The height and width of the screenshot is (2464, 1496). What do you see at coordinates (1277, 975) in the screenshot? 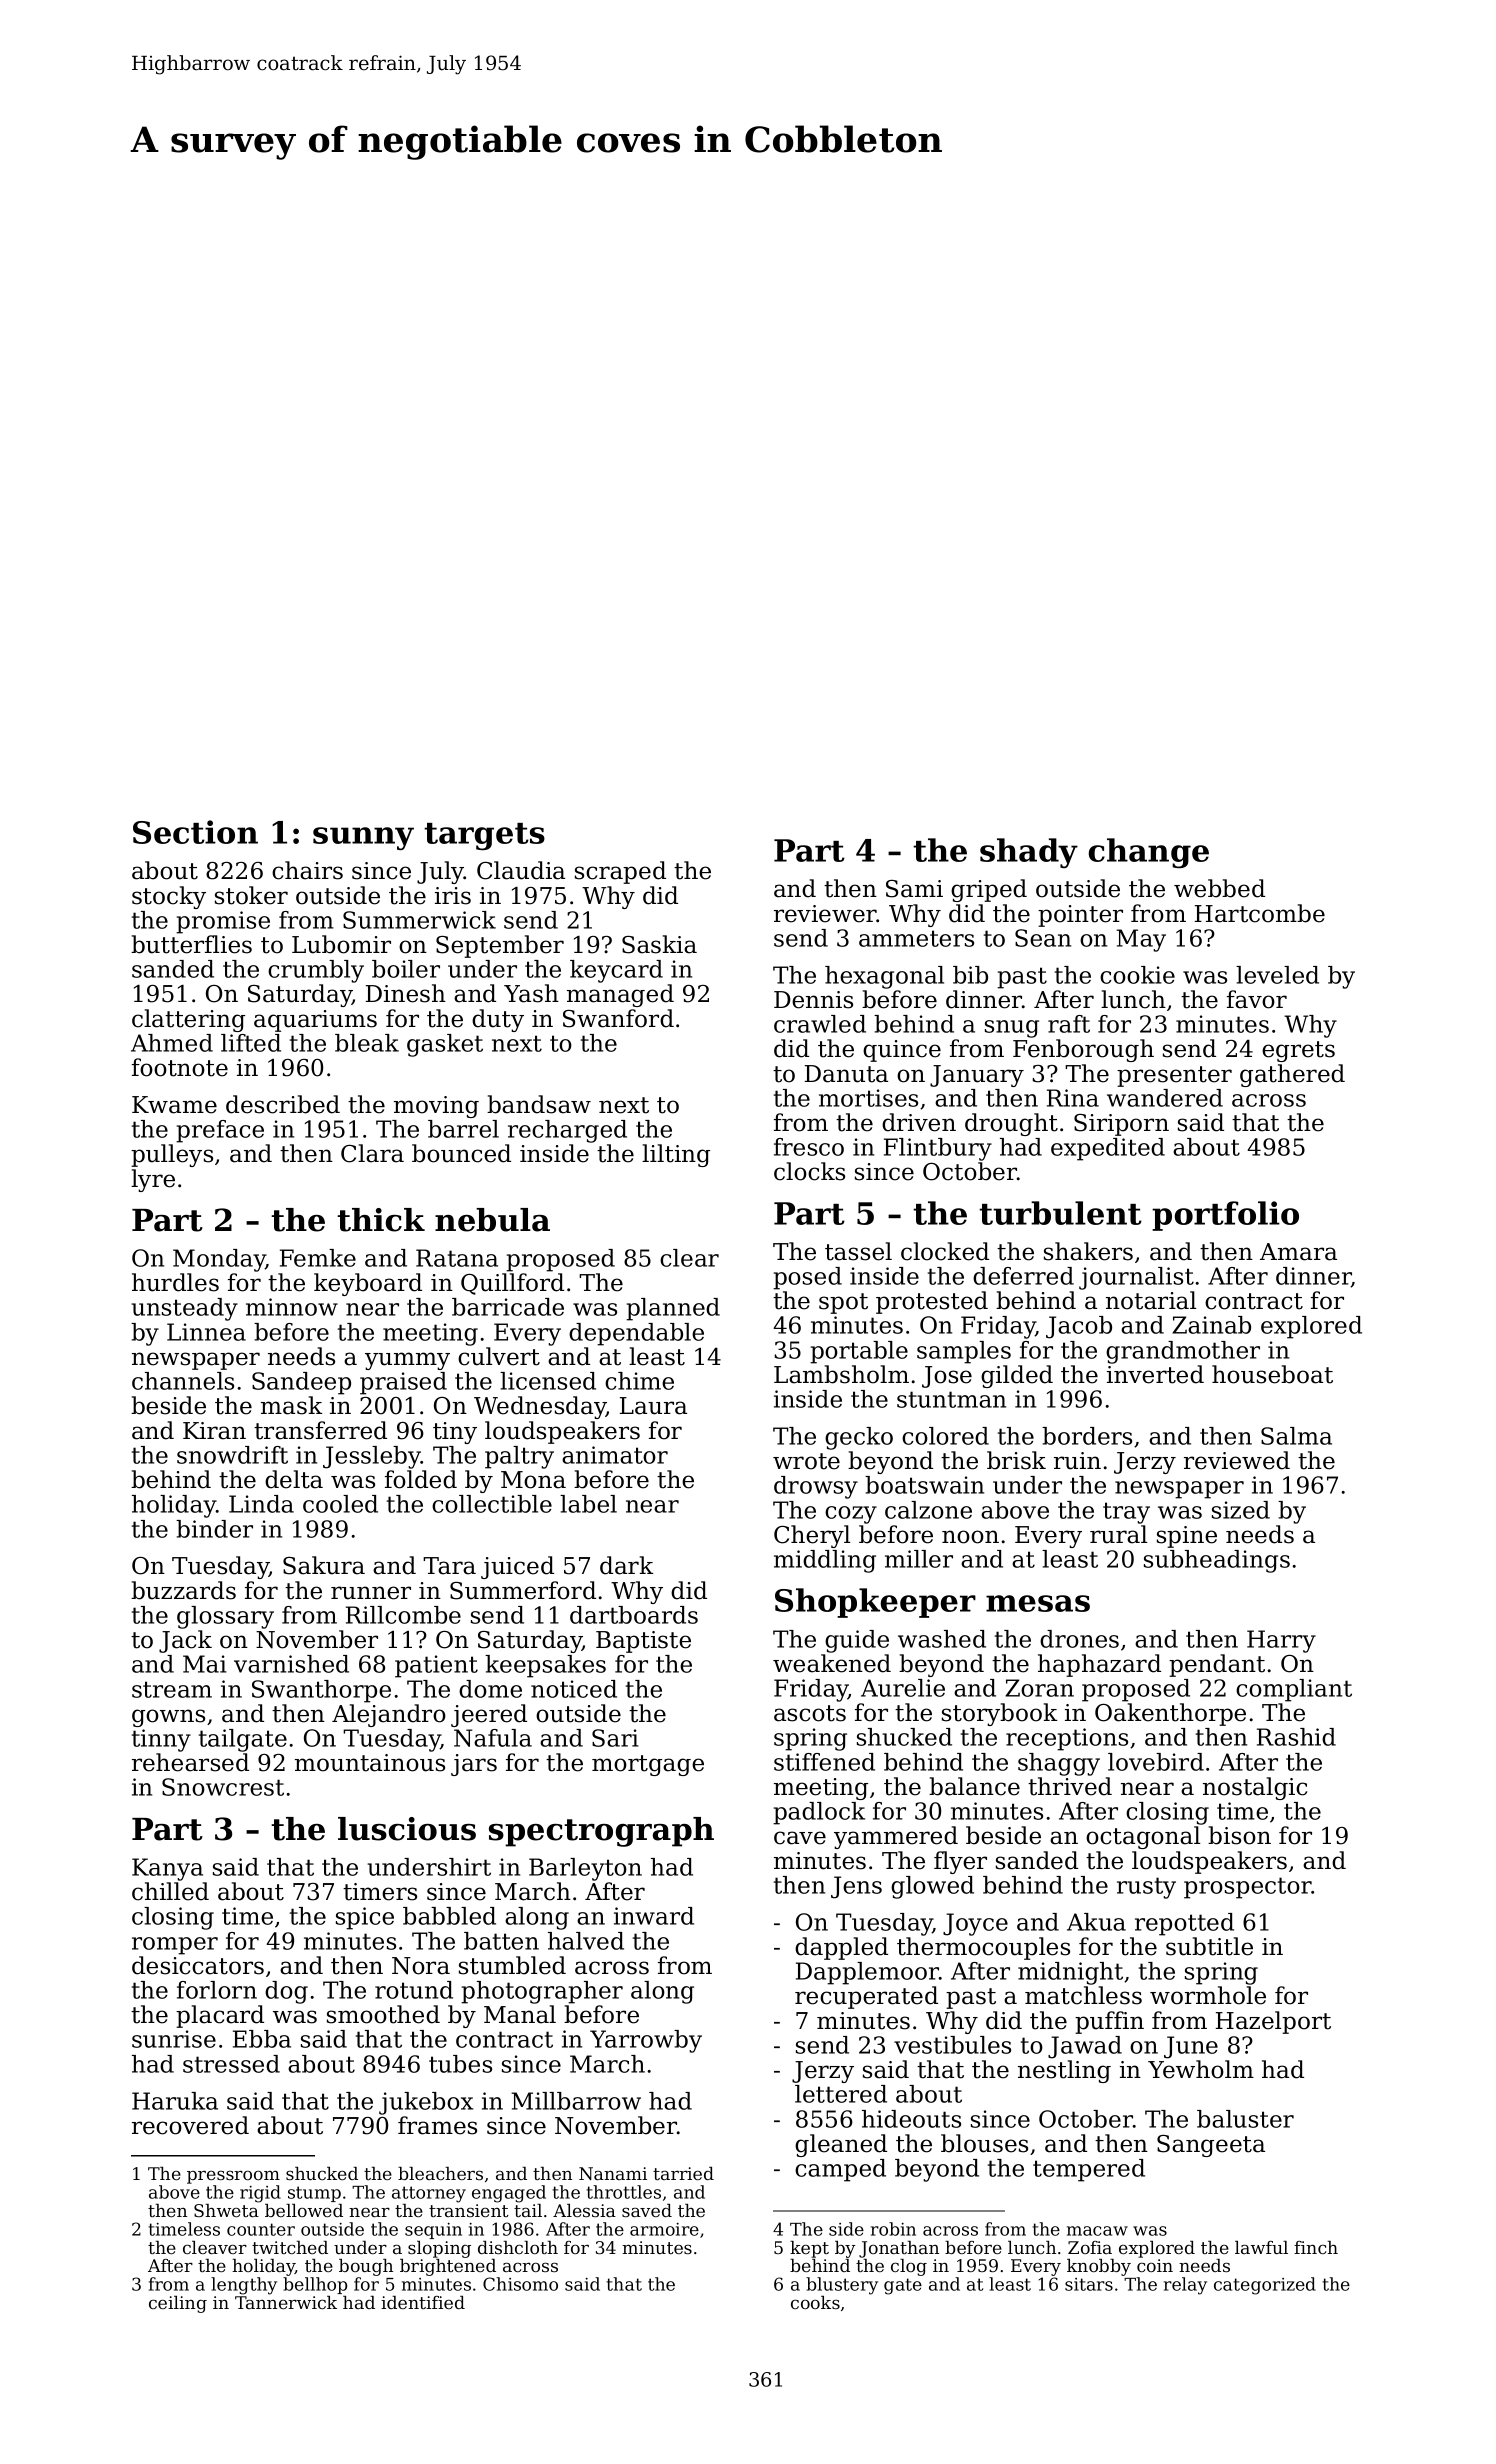
I see `leveled` at bounding box center [1277, 975].
